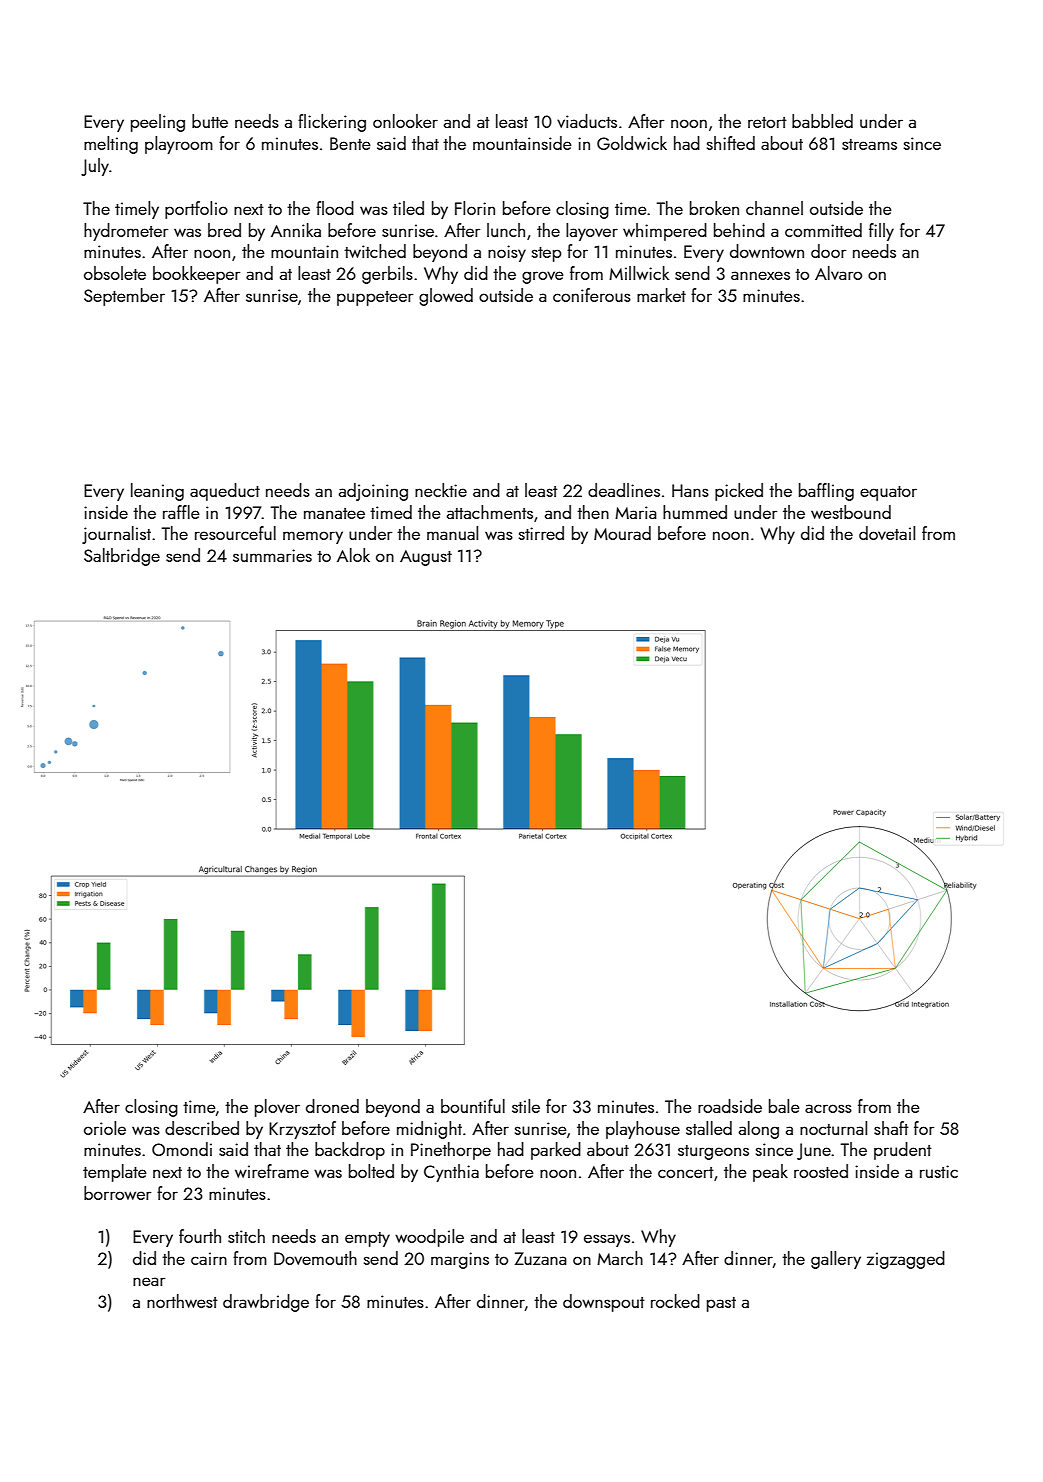  What do you see at coordinates (784, 1106) in the screenshot?
I see `bale` at bounding box center [784, 1106].
